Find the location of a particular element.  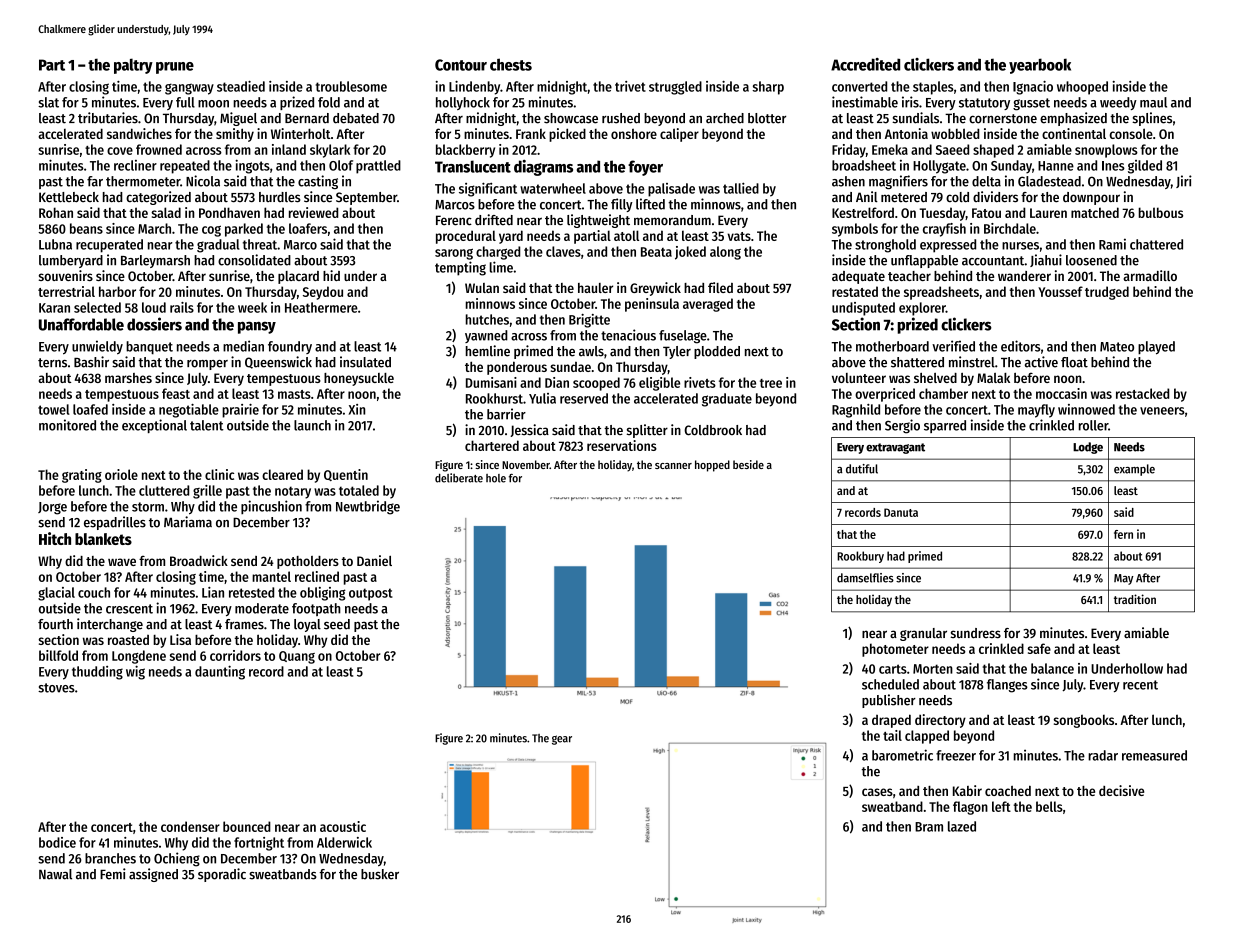

Morten is located at coordinates (933, 669).
